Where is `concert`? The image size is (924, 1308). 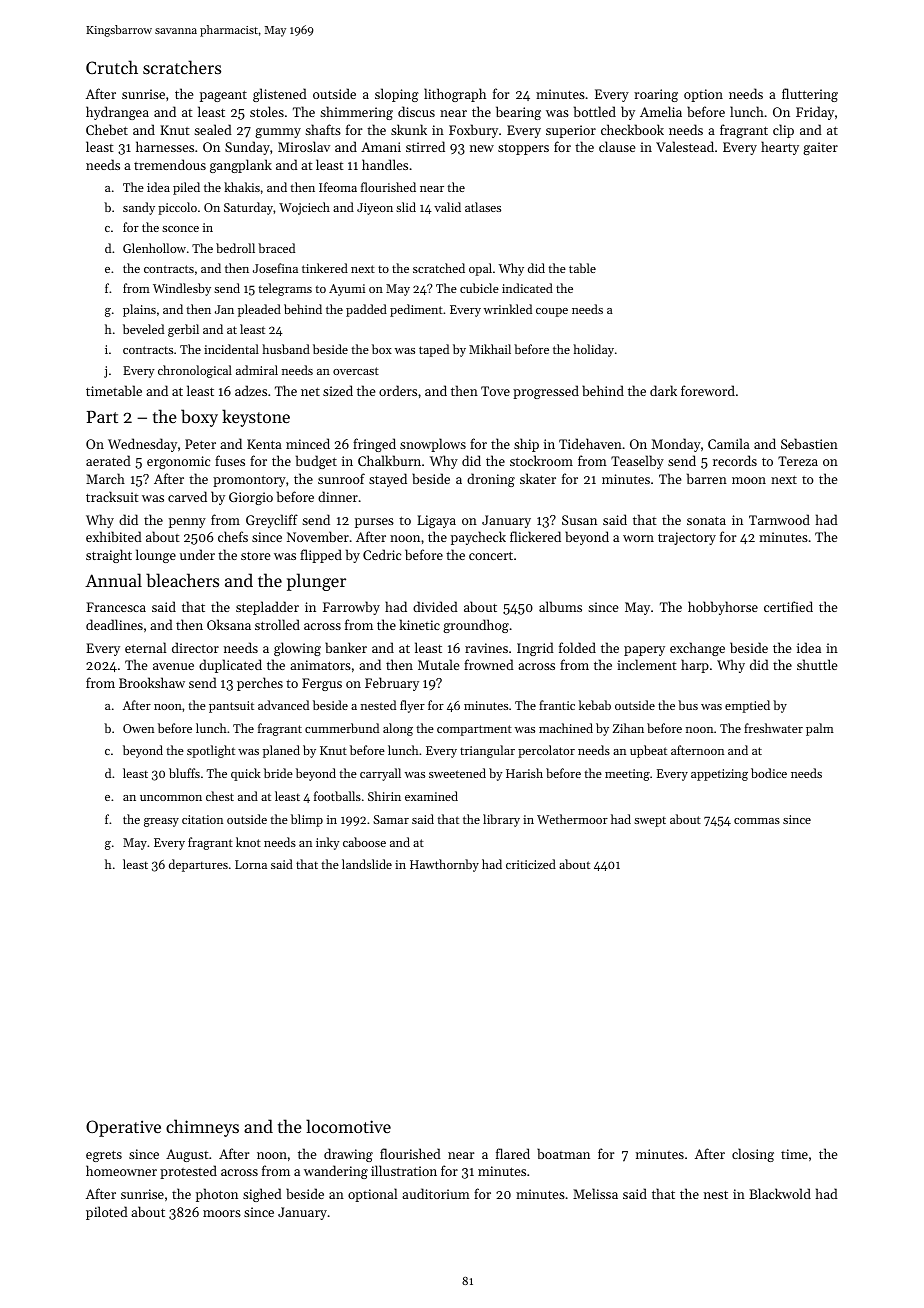
concert is located at coordinates (491, 555).
